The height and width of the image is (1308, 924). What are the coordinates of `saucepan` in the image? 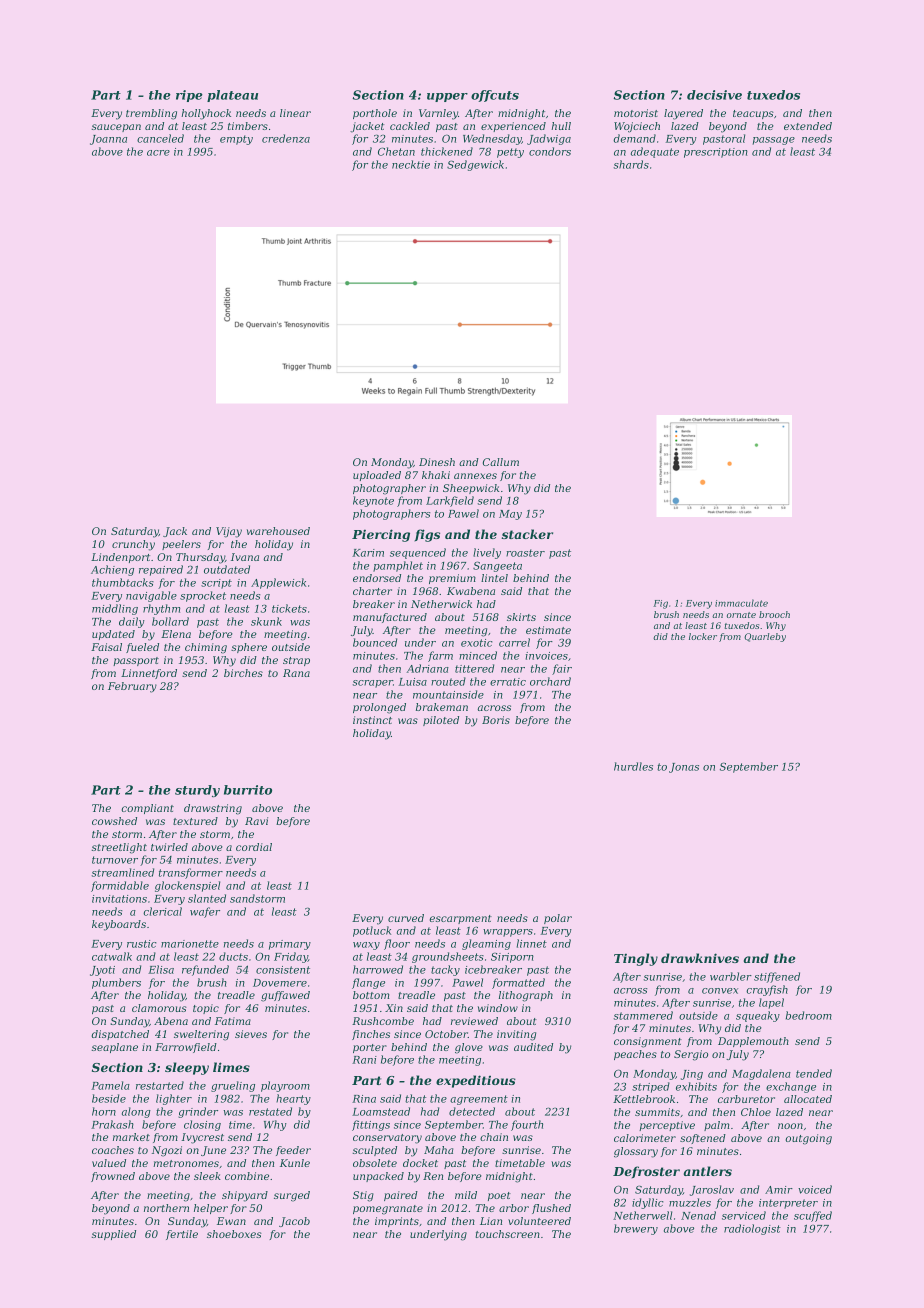 It's located at (116, 128).
